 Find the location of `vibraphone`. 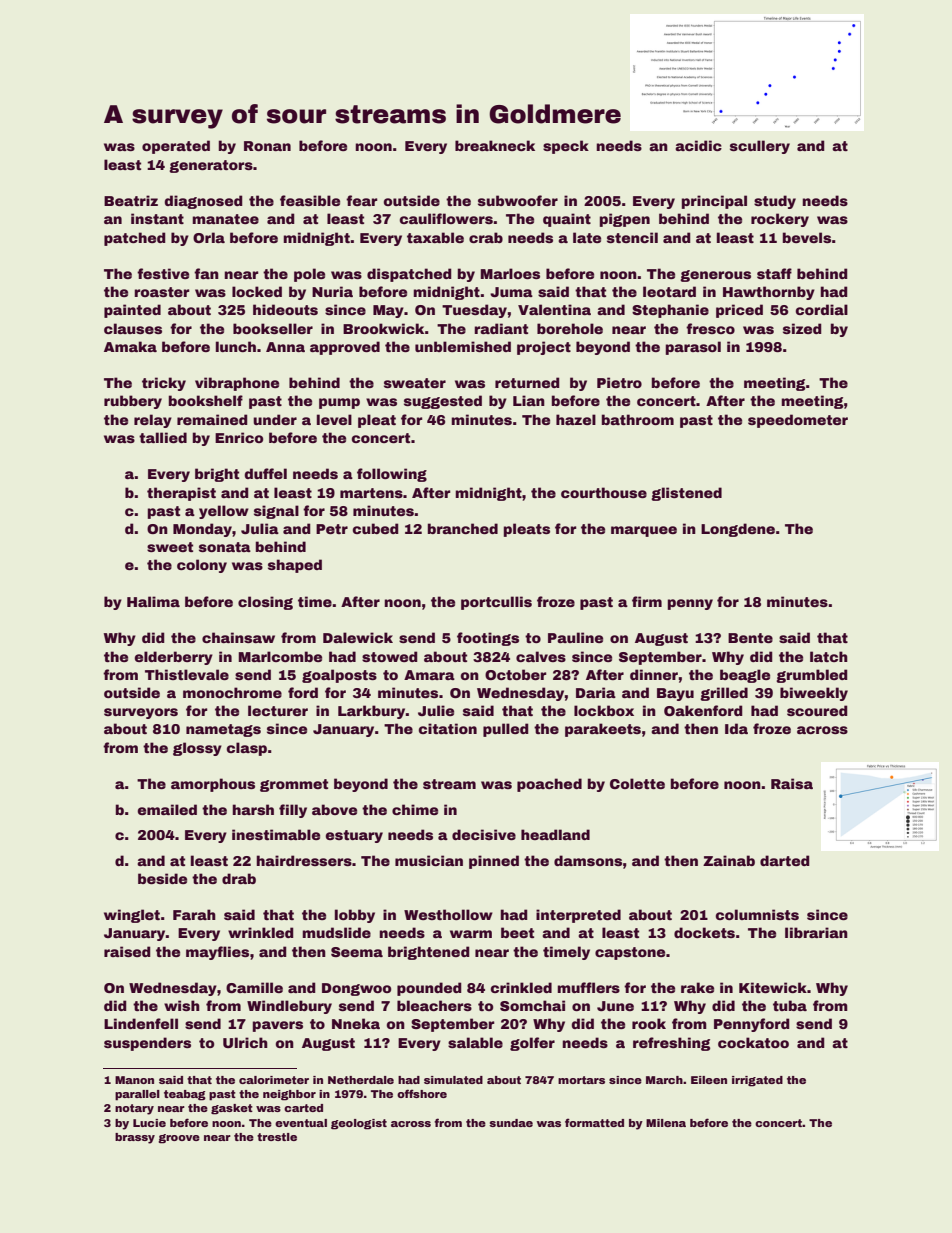

vibraphone is located at coordinates (237, 384).
